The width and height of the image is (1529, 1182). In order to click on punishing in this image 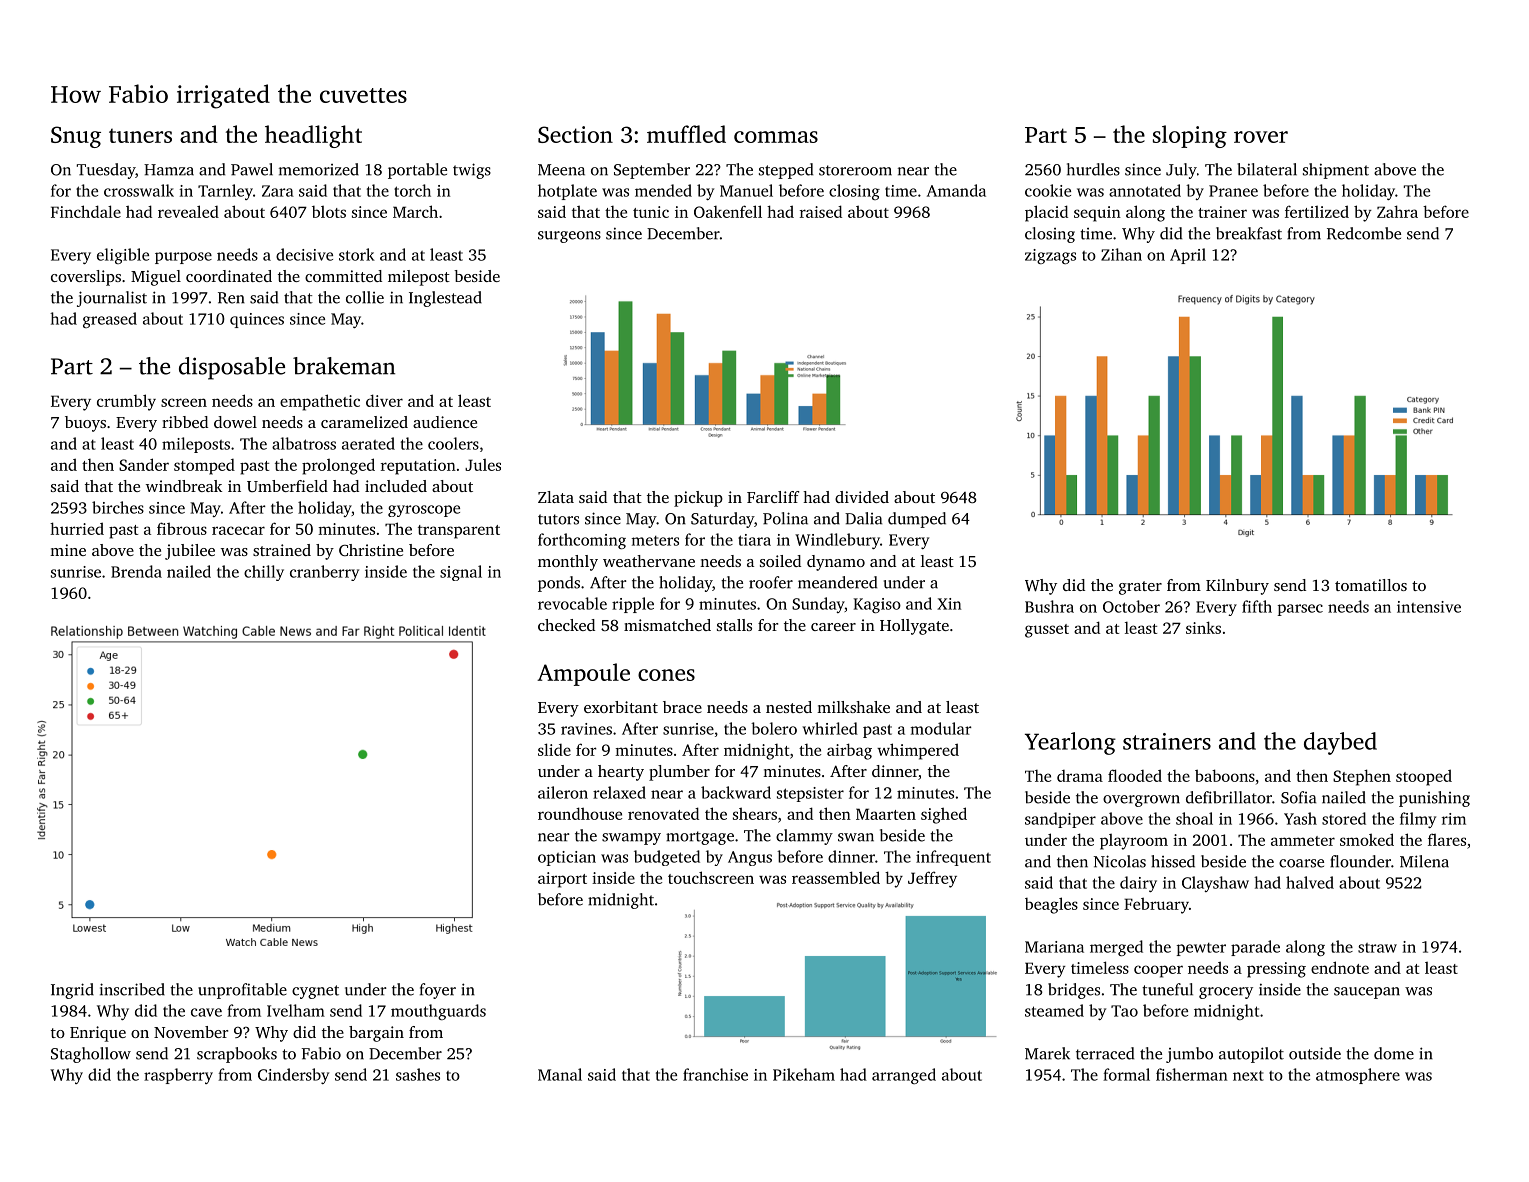, I will do `click(1434, 799)`.
